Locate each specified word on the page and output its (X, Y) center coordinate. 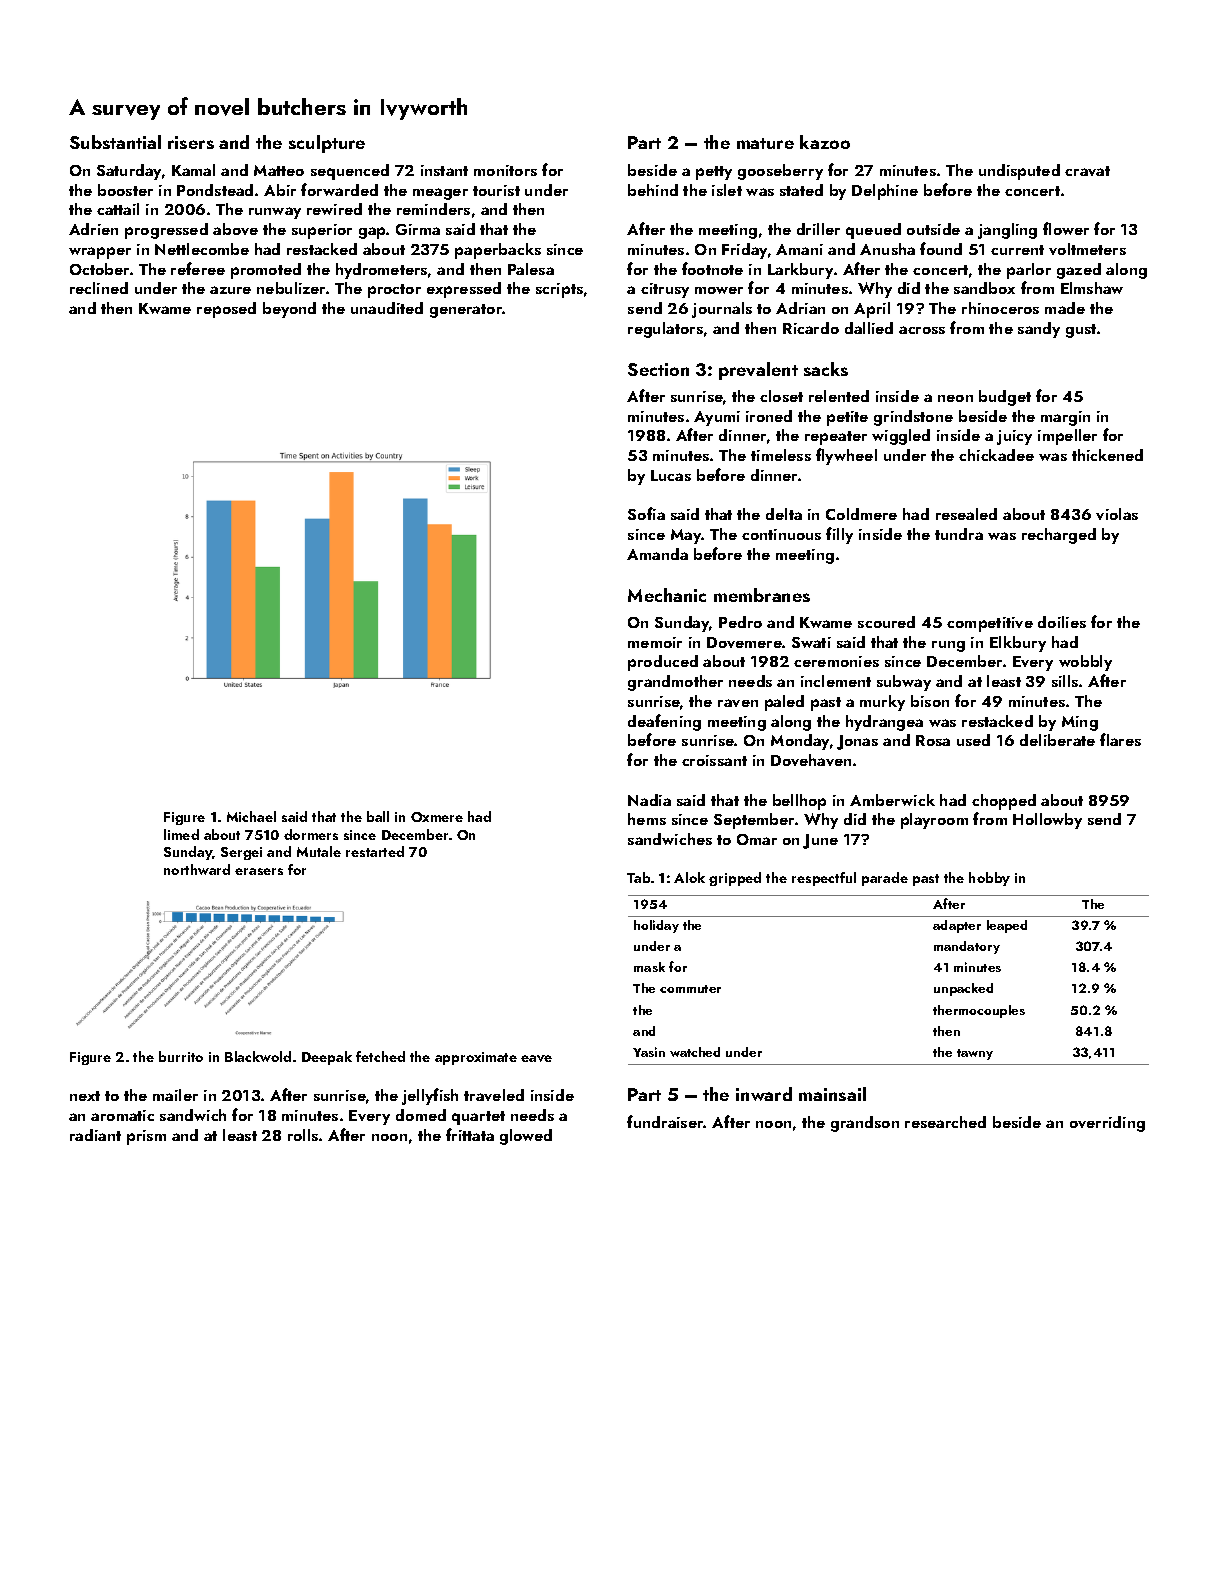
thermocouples (979, 1011)
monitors (505, 170)
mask (649, 967)
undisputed (1019, 172)
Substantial (115, 142)
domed (421, 1115)
